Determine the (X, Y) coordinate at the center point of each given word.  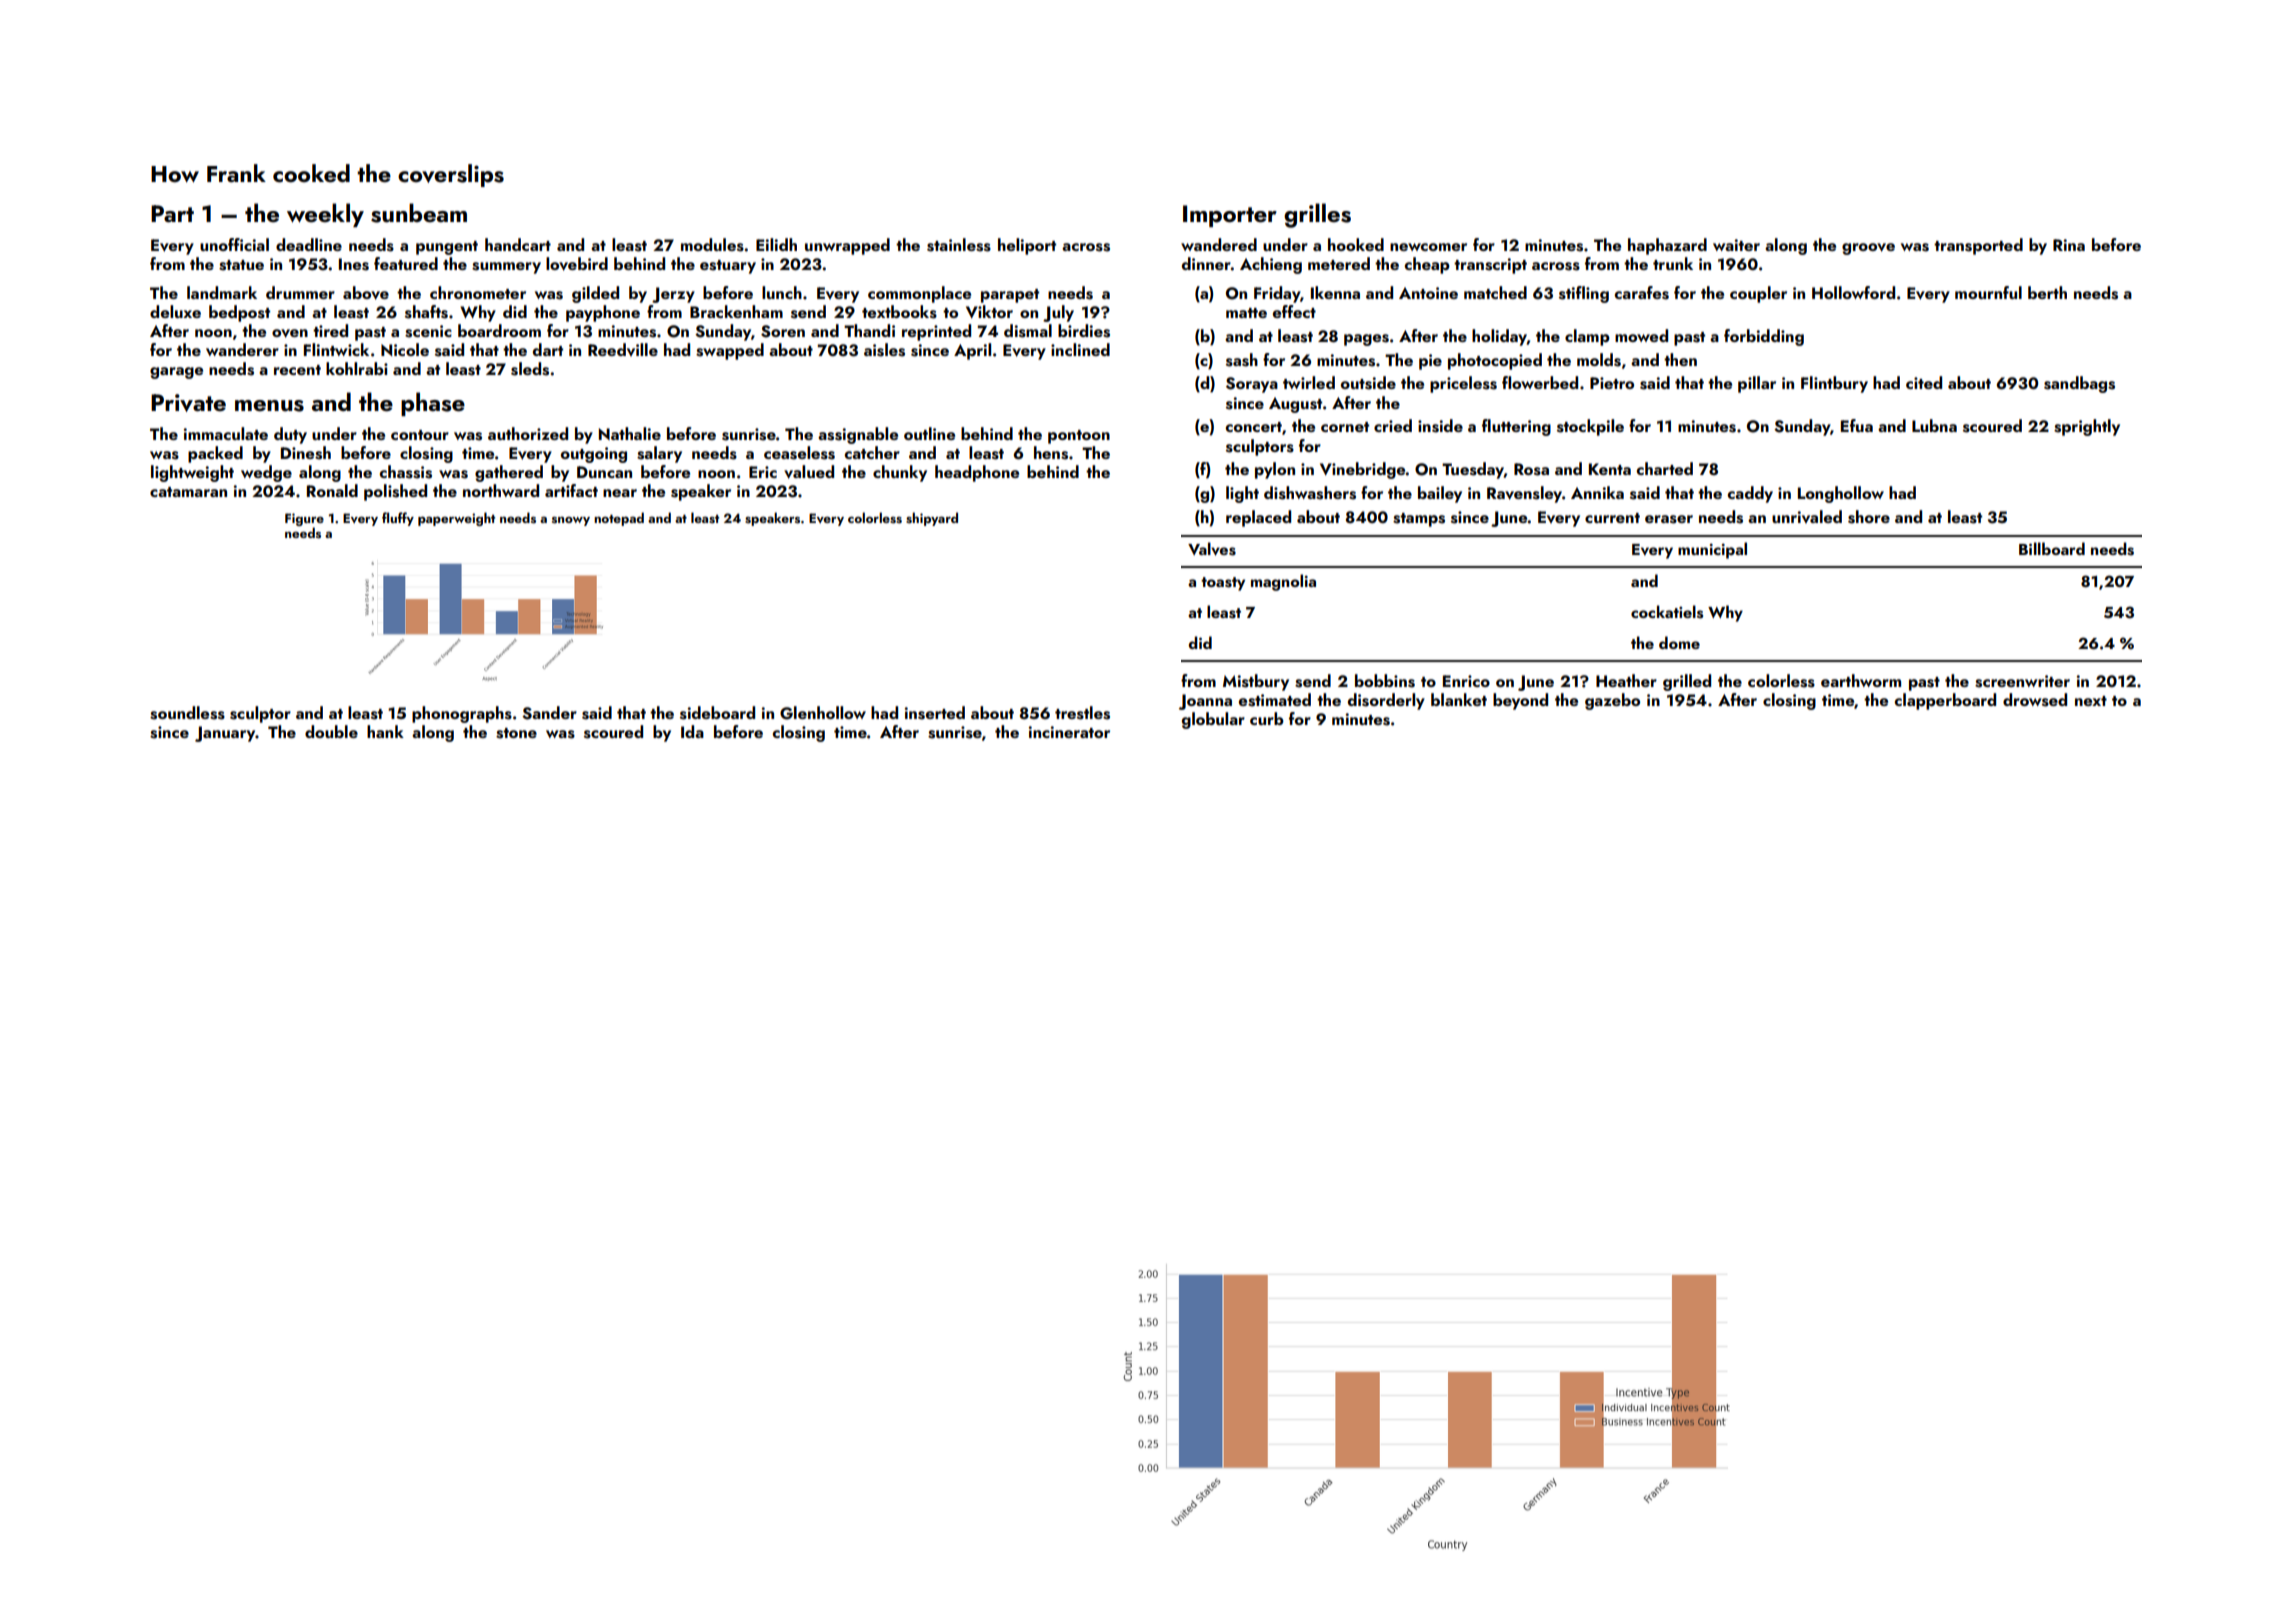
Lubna (1934, 425)
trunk (1673, 263)
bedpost (239, 313)
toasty (1223, 584)
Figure (304, 519)
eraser (1669, 519)
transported (1978, 246)
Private (188, 403)
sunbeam (419, 213)
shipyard (932, 519)
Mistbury (1256, 682)
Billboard (2052, 548)
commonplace (919, 294)
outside (1368, 383)
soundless (187, 713)
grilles (1317, 215)
